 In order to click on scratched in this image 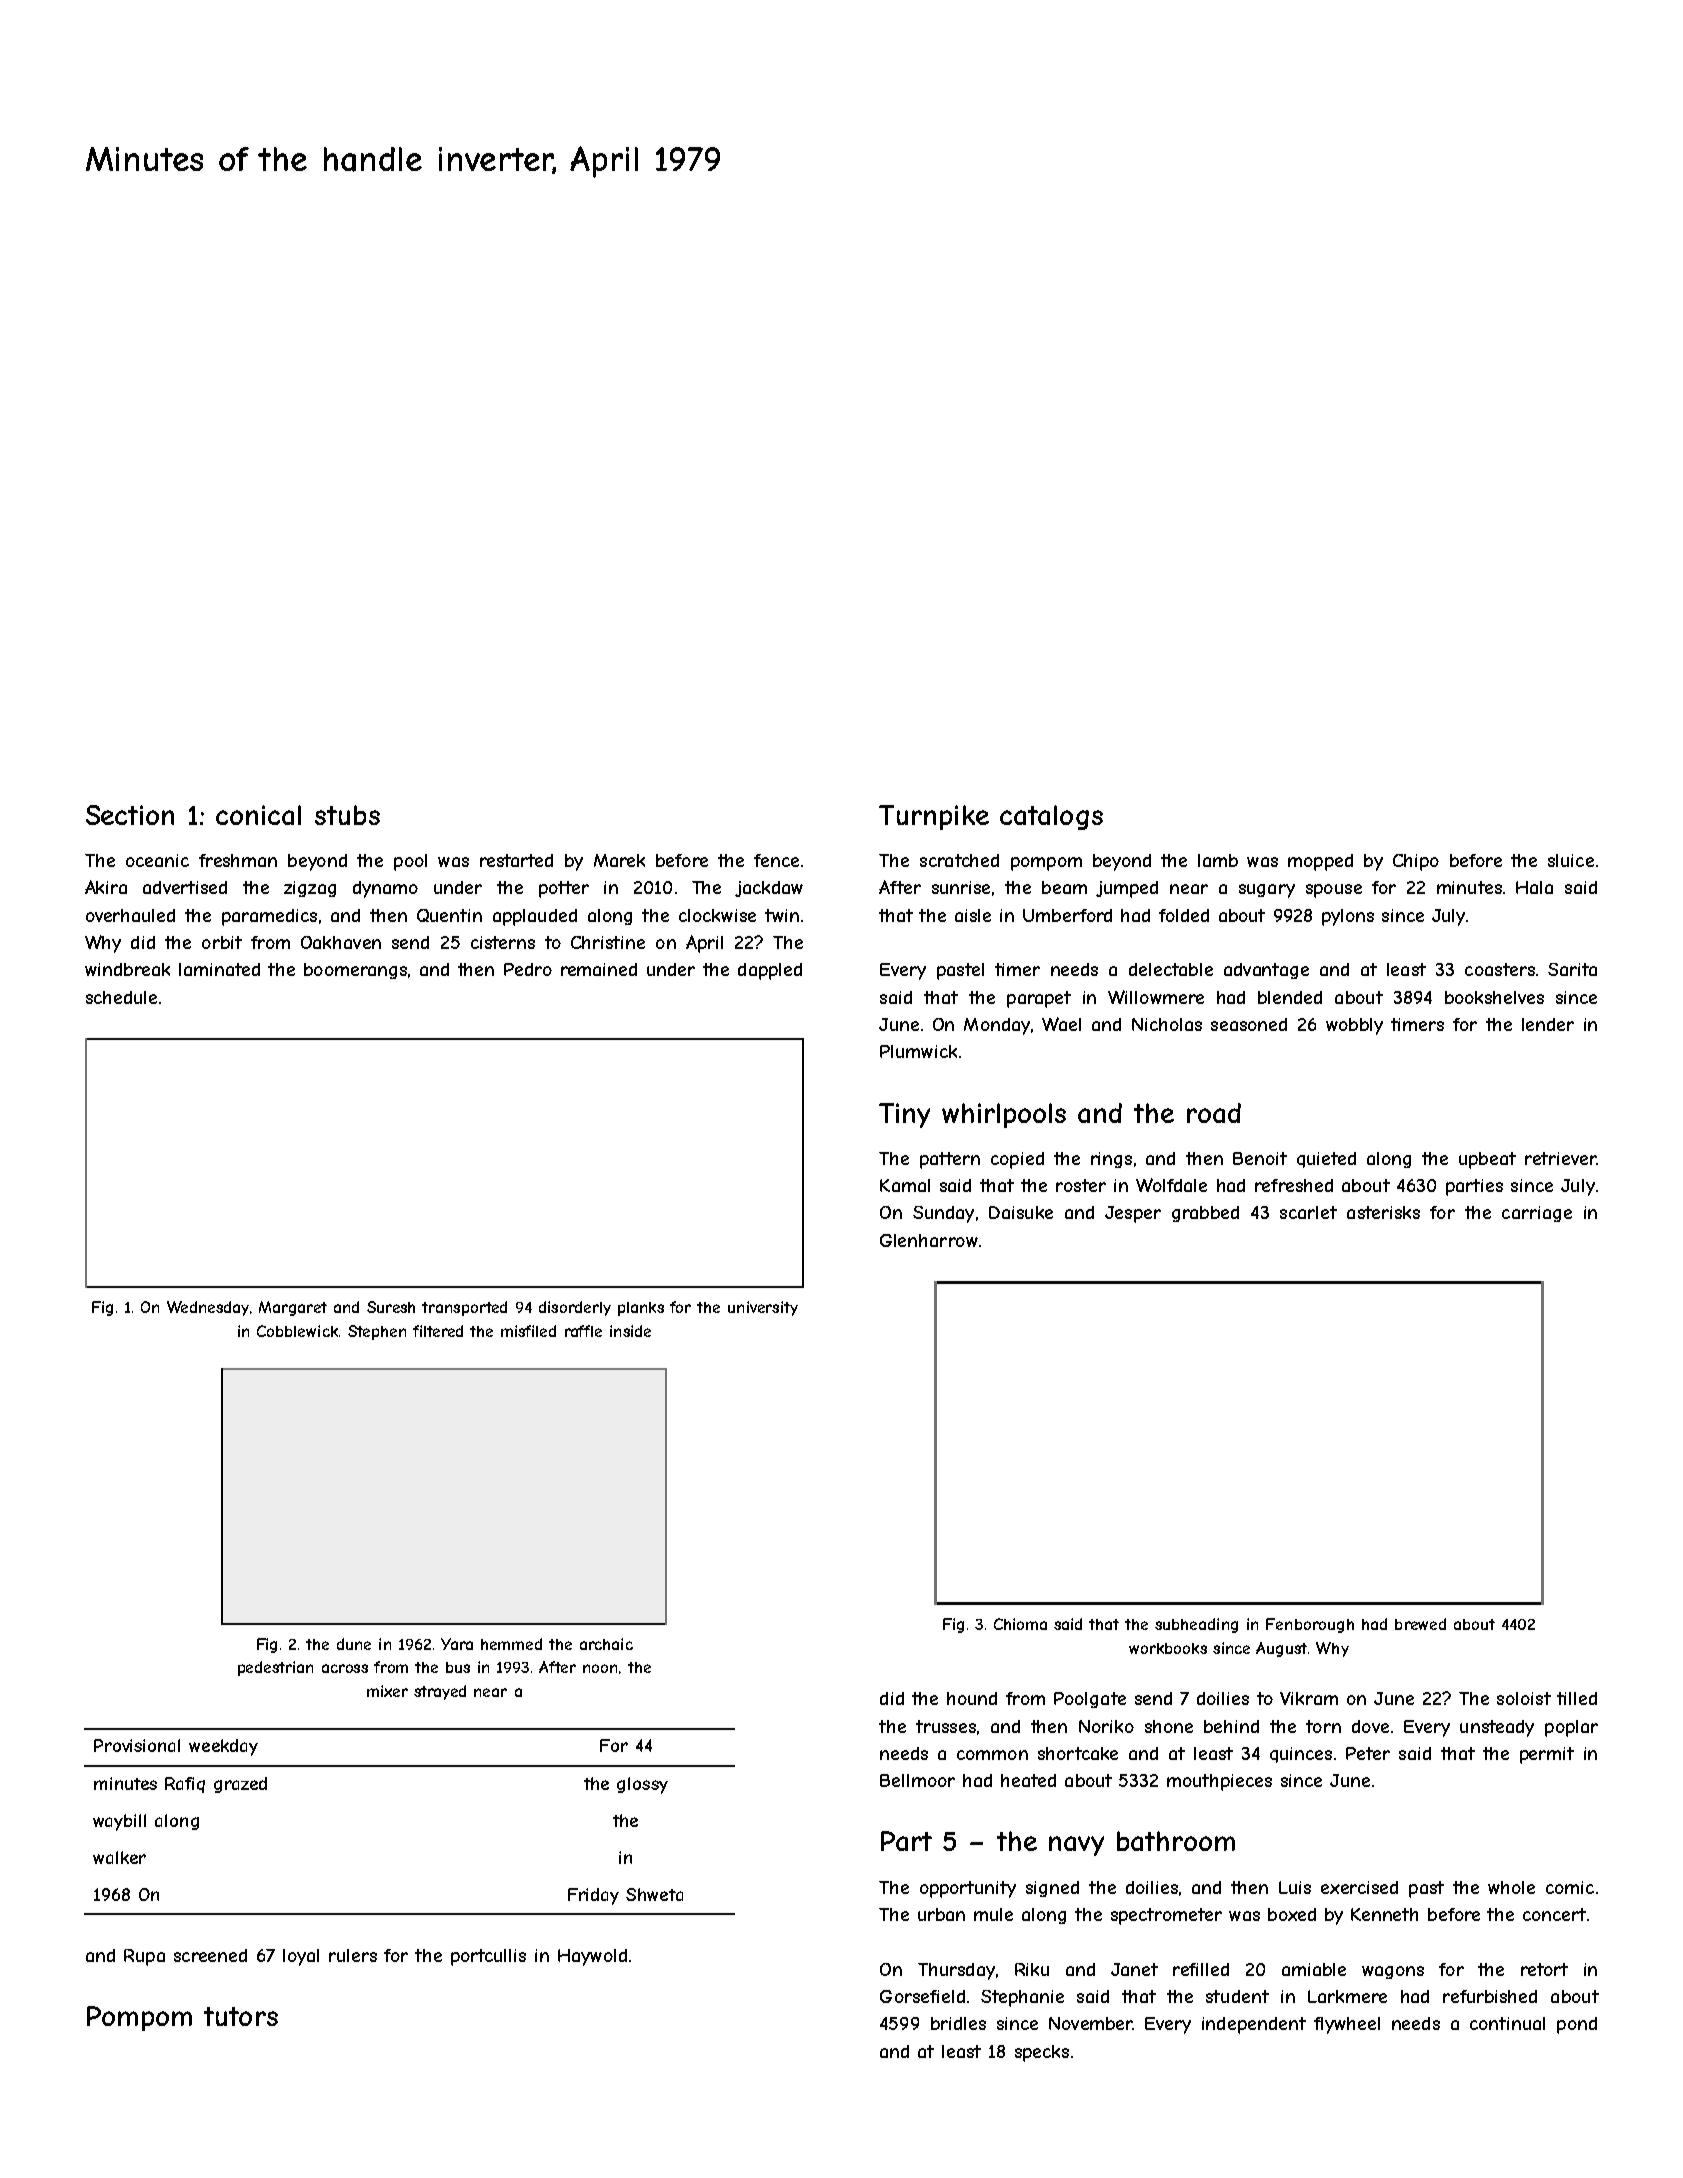, I will do `click(959, 860)`.
